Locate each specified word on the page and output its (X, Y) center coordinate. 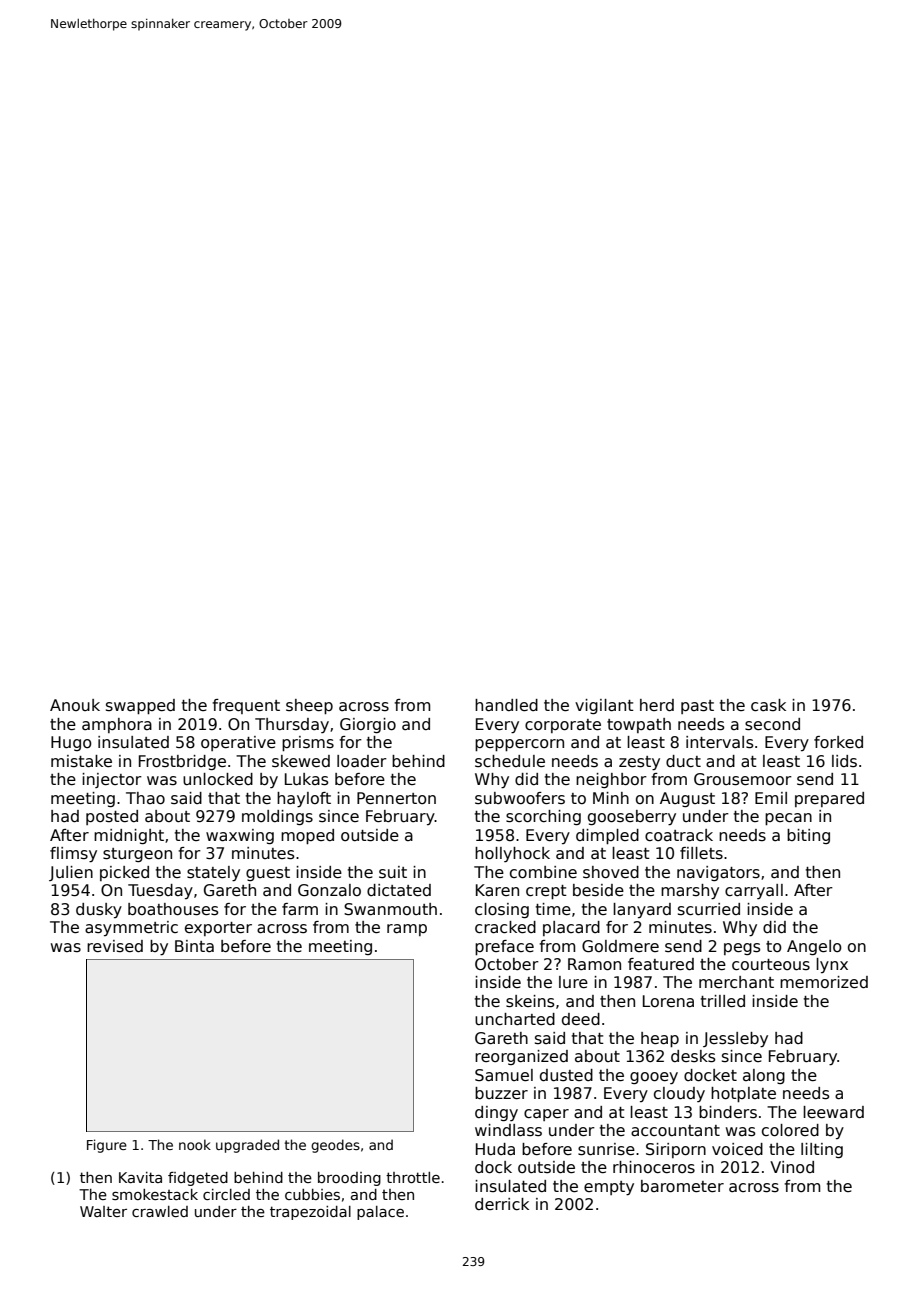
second (772, 724)
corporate (563, 726)
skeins (530, 1001)
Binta (194, 946)
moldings (277, 817)
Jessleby (735, 1040)
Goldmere (620, 946)
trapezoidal (310, 1213)
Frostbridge (182, 762)
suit (393, 872)
